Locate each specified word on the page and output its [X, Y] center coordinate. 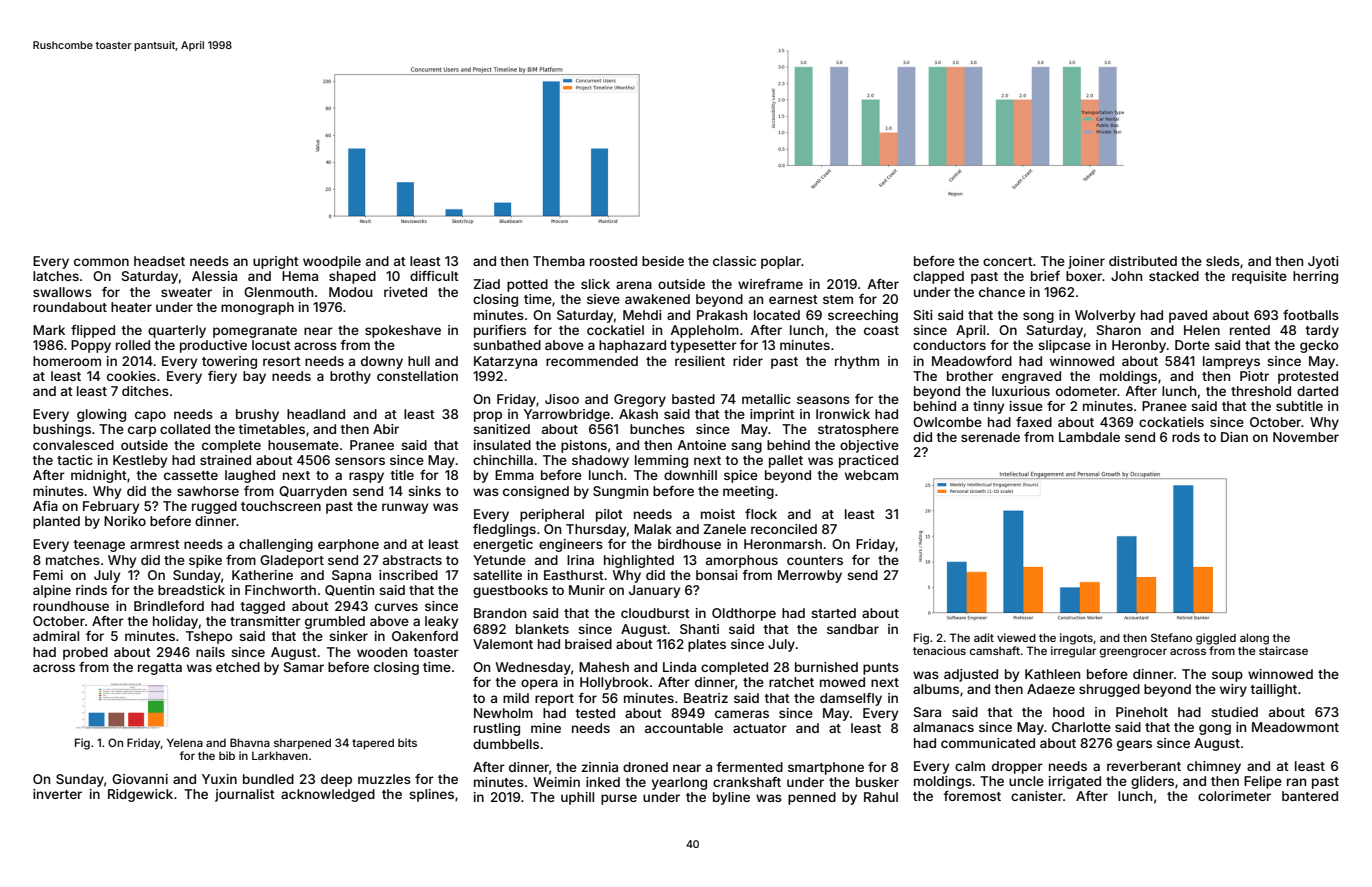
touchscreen [281, 506]
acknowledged [328, 795]
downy [382, 362]
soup [1227, 676]
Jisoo [562, 399]
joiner [1086, 262]
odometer [1086, 391]
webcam [871, 475]
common [101, 262]
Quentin [349, 590]
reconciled [784, 529]
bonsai [717, 575]
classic [734, 261]
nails [210, 652]
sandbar [853, 629]
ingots [1076, 639]
